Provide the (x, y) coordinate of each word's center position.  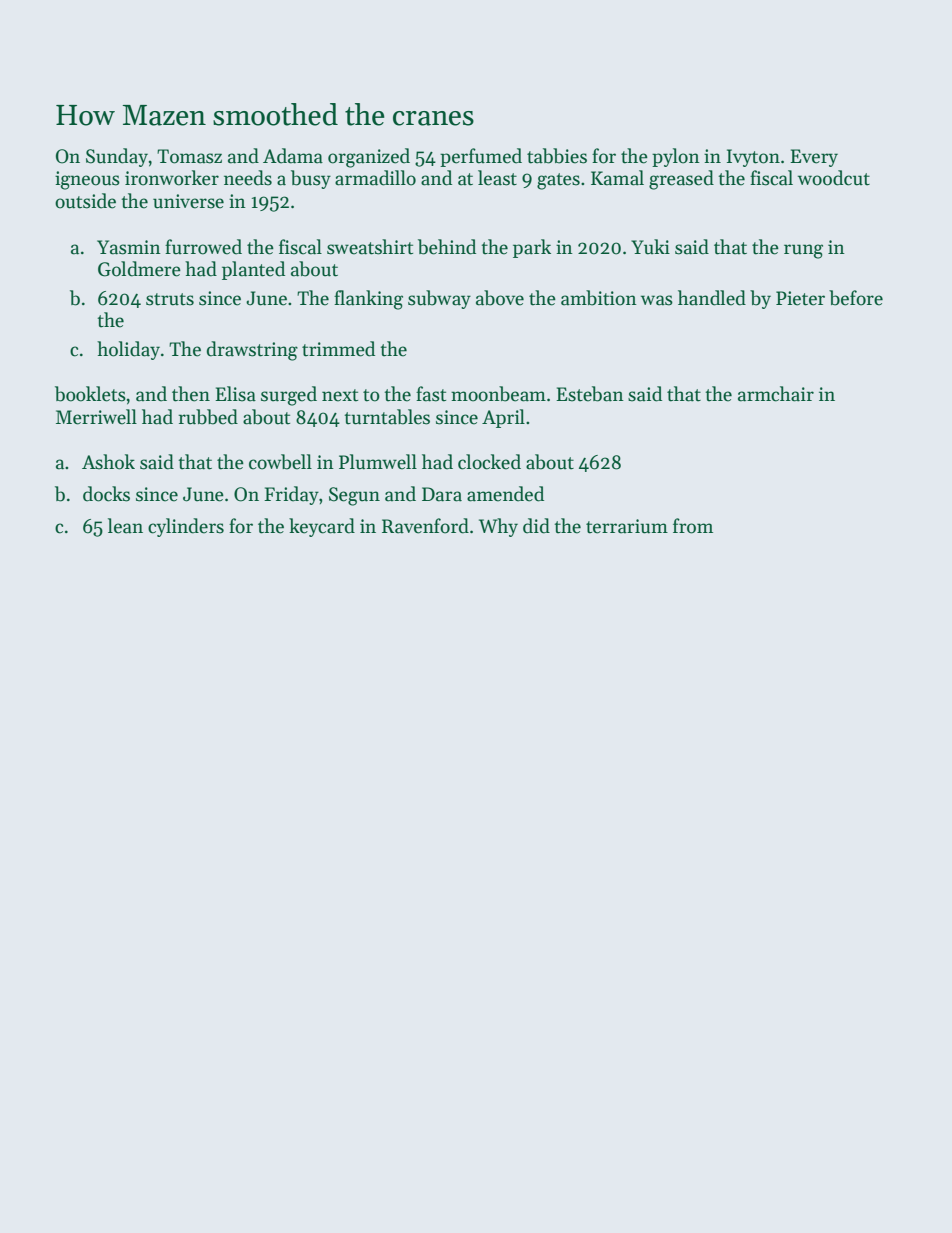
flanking (368, 300)
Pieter (800, 298)
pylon (676, 157)
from (693, 526)
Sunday (117, 157)
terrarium (627, 526)
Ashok (108, 462)
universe (188, 201)
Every (814, 158)
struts (170, 299)
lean (125, 526)
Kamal (617, 178)
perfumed (481, 157)
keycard (322, 527)
